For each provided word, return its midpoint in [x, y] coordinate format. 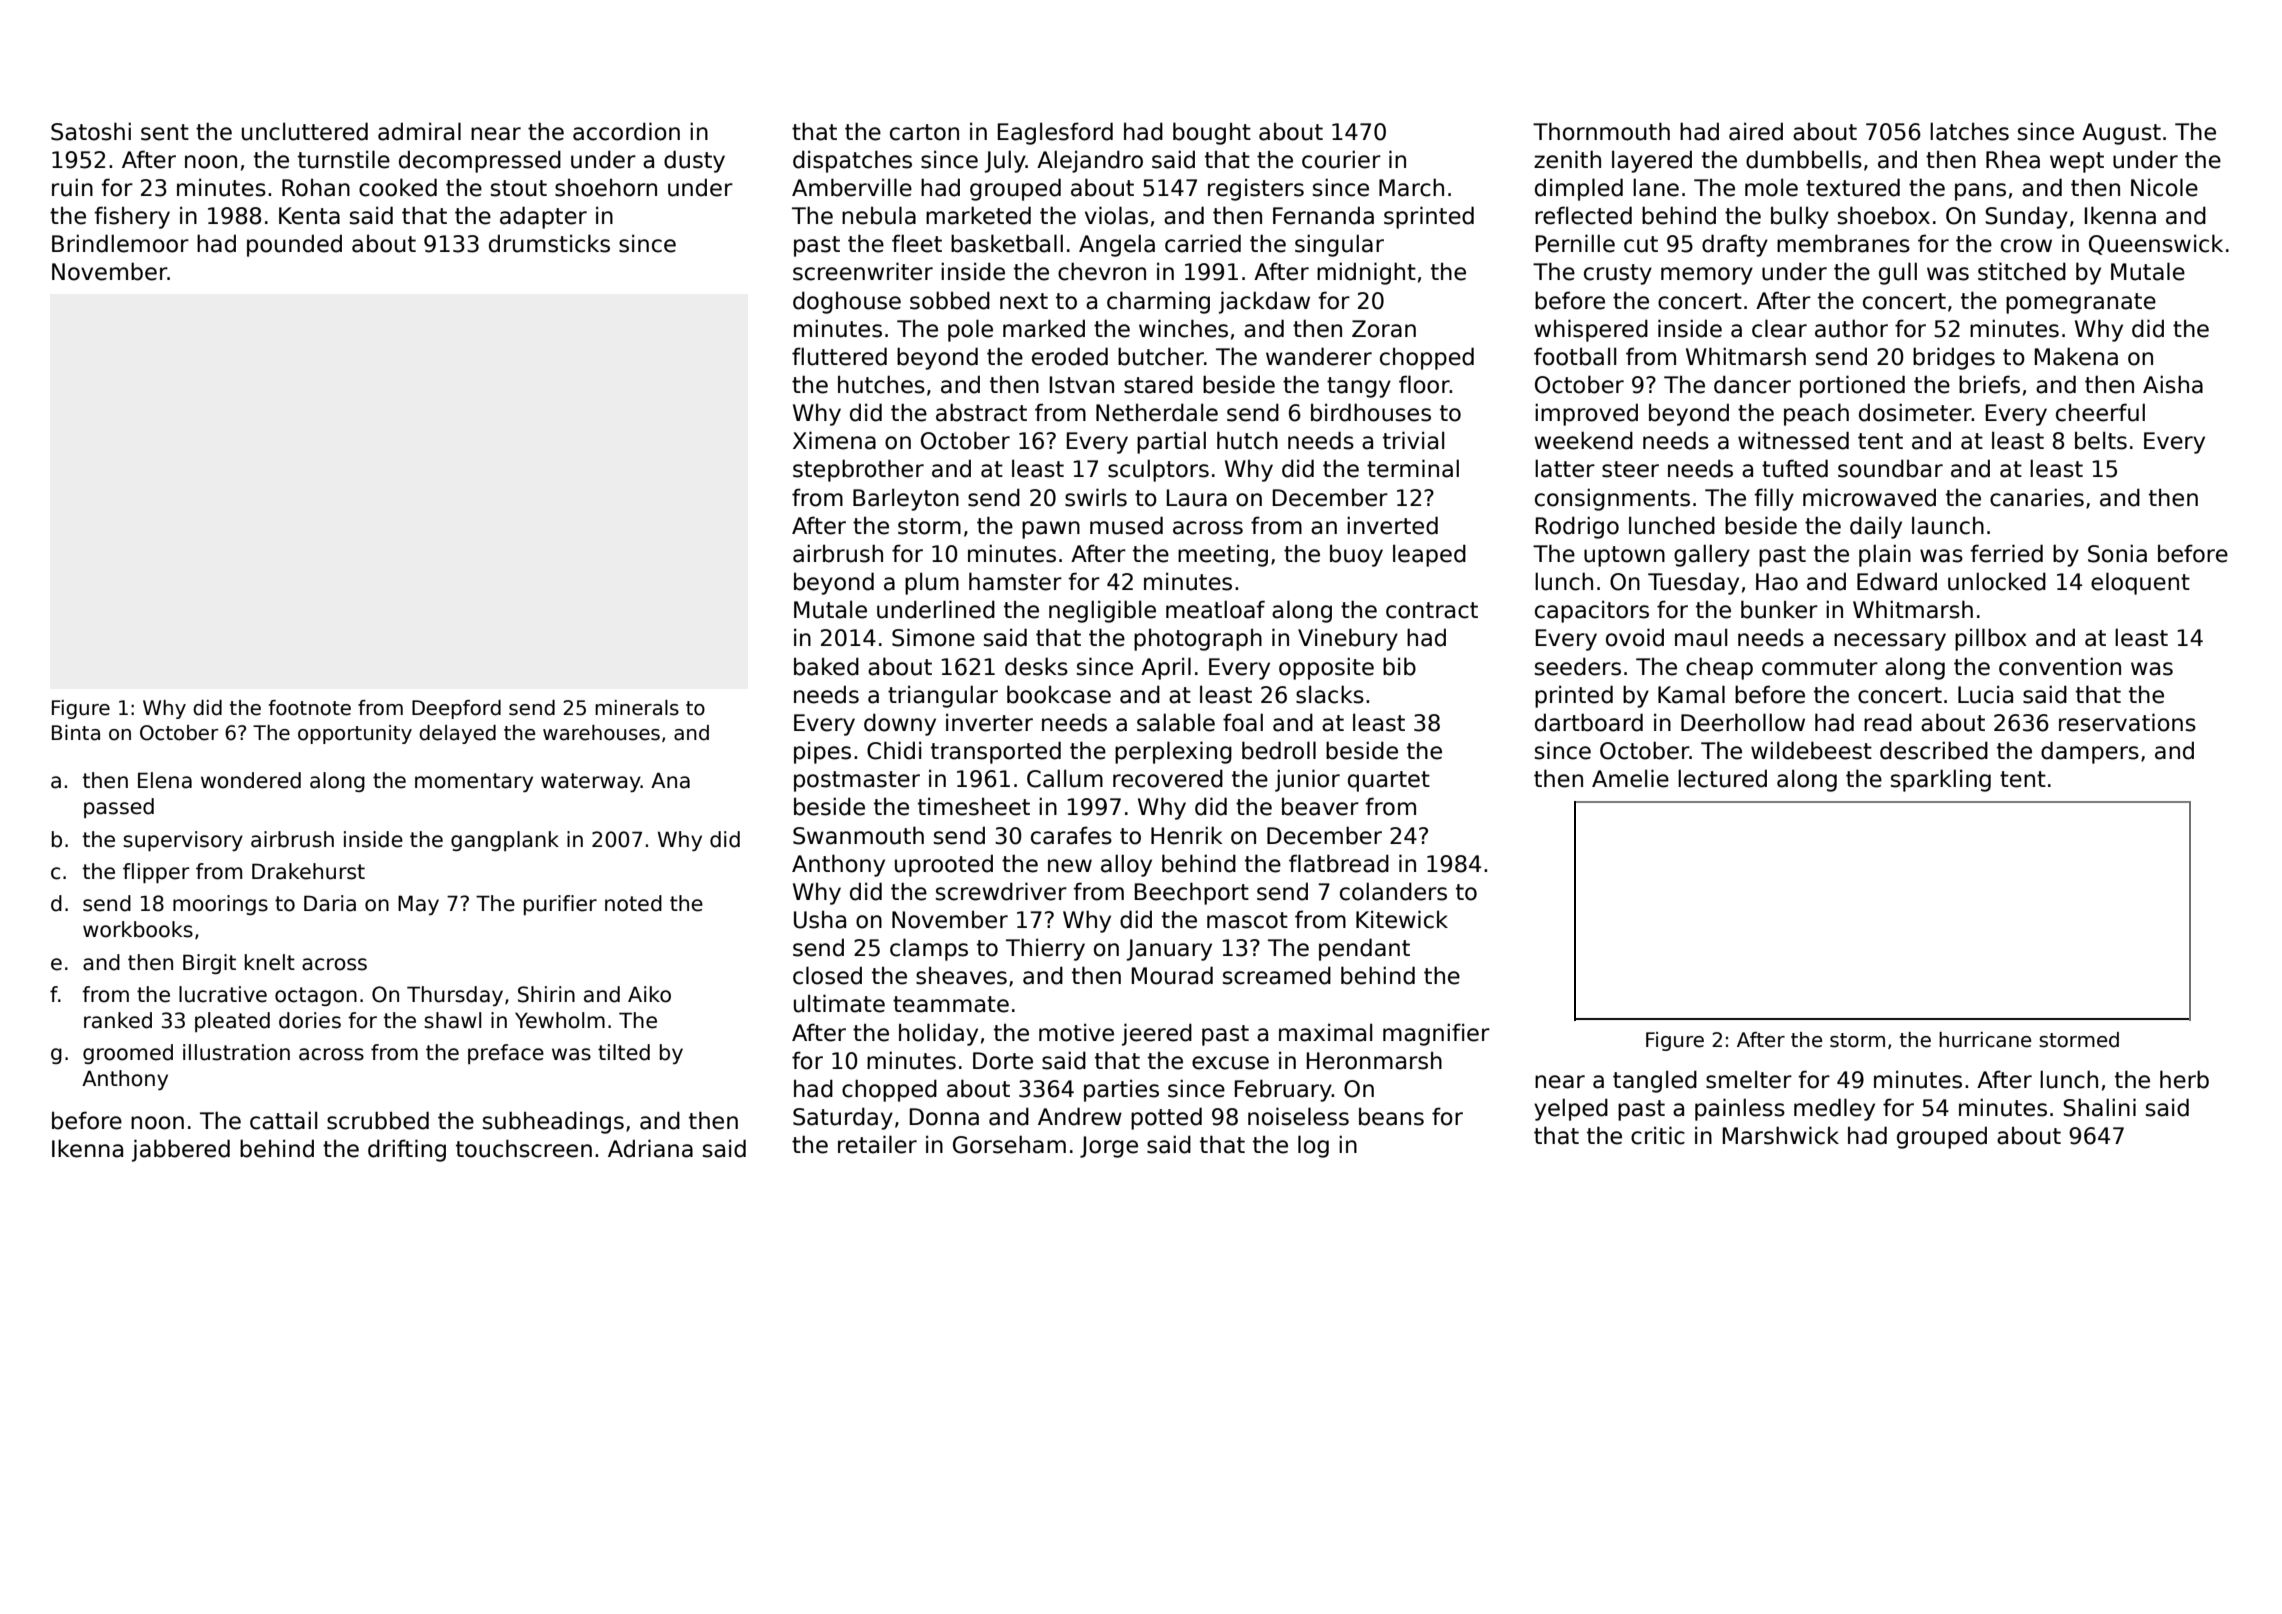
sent [165, 132]
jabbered [181, 1150]
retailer [877, 1144]
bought [1212, 133]
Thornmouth [1601, 131]
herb [2184, 1079]
